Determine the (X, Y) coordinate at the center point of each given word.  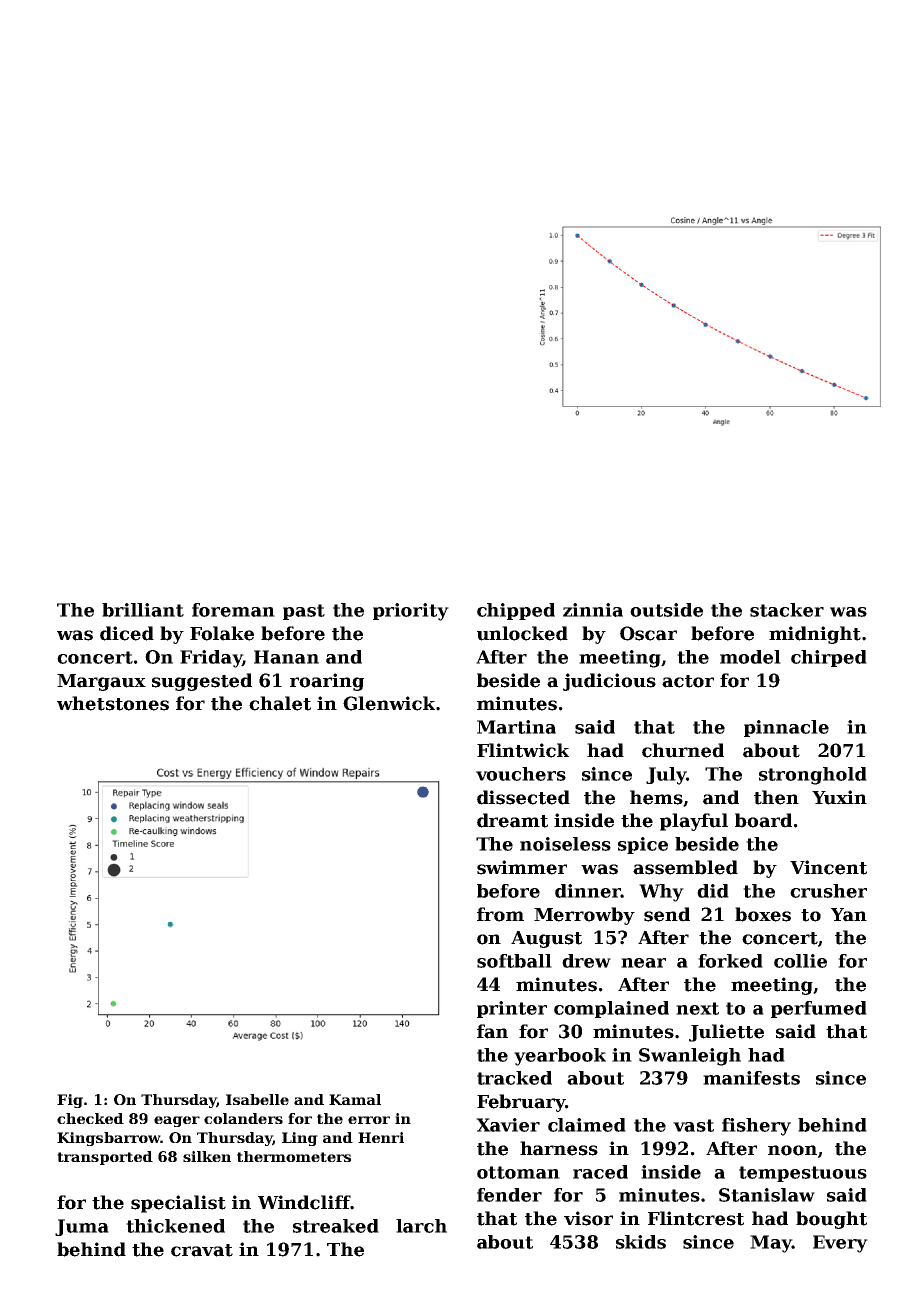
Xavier (508, 1125)
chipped (516, 611)
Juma (82, 1227)
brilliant (143, 610)
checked (90, 1118)
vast (693, 1125)
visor (588, 1218)
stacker (787, 610)
